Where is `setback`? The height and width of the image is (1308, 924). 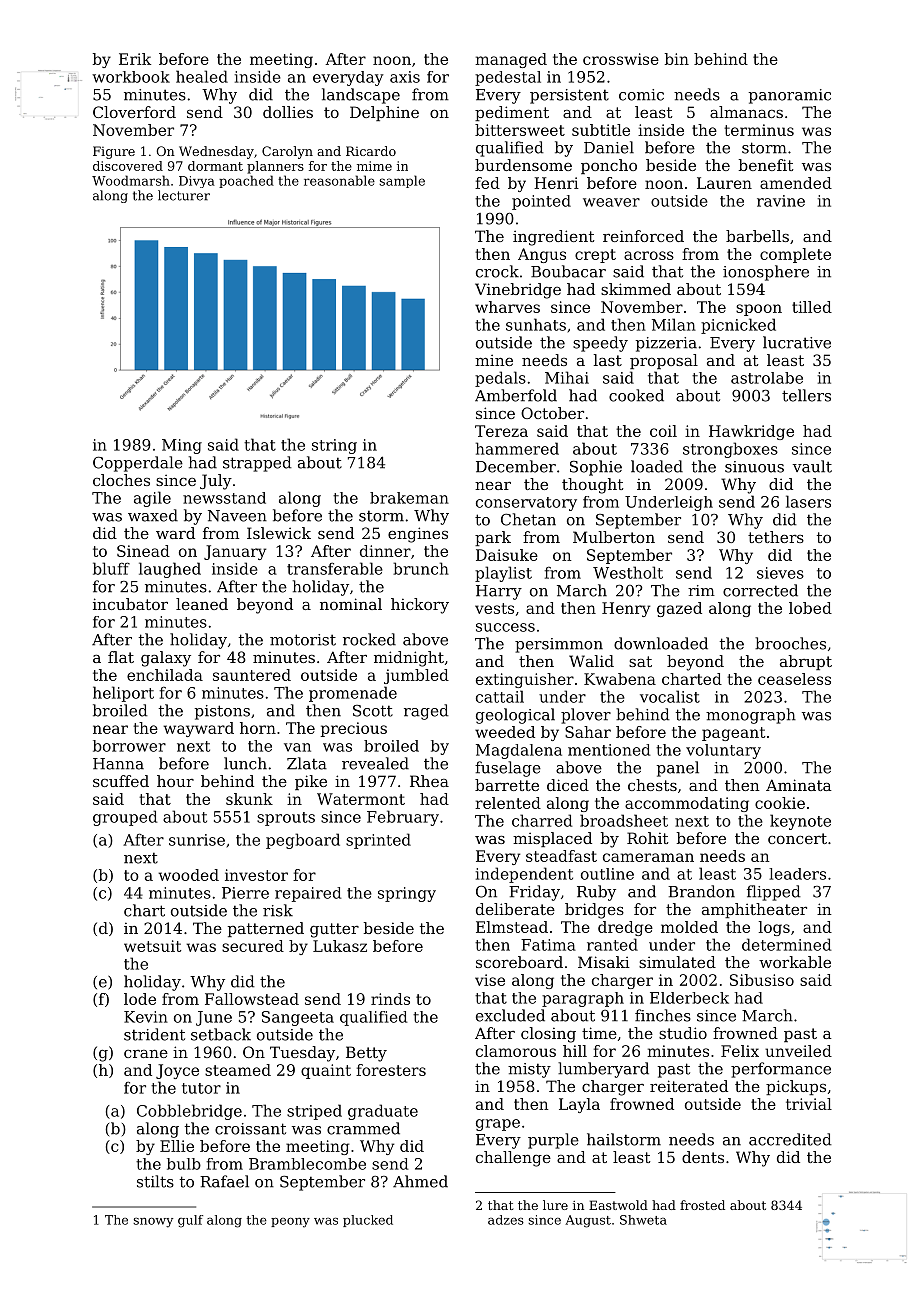
setback is located at coordinates (221, 1034).
